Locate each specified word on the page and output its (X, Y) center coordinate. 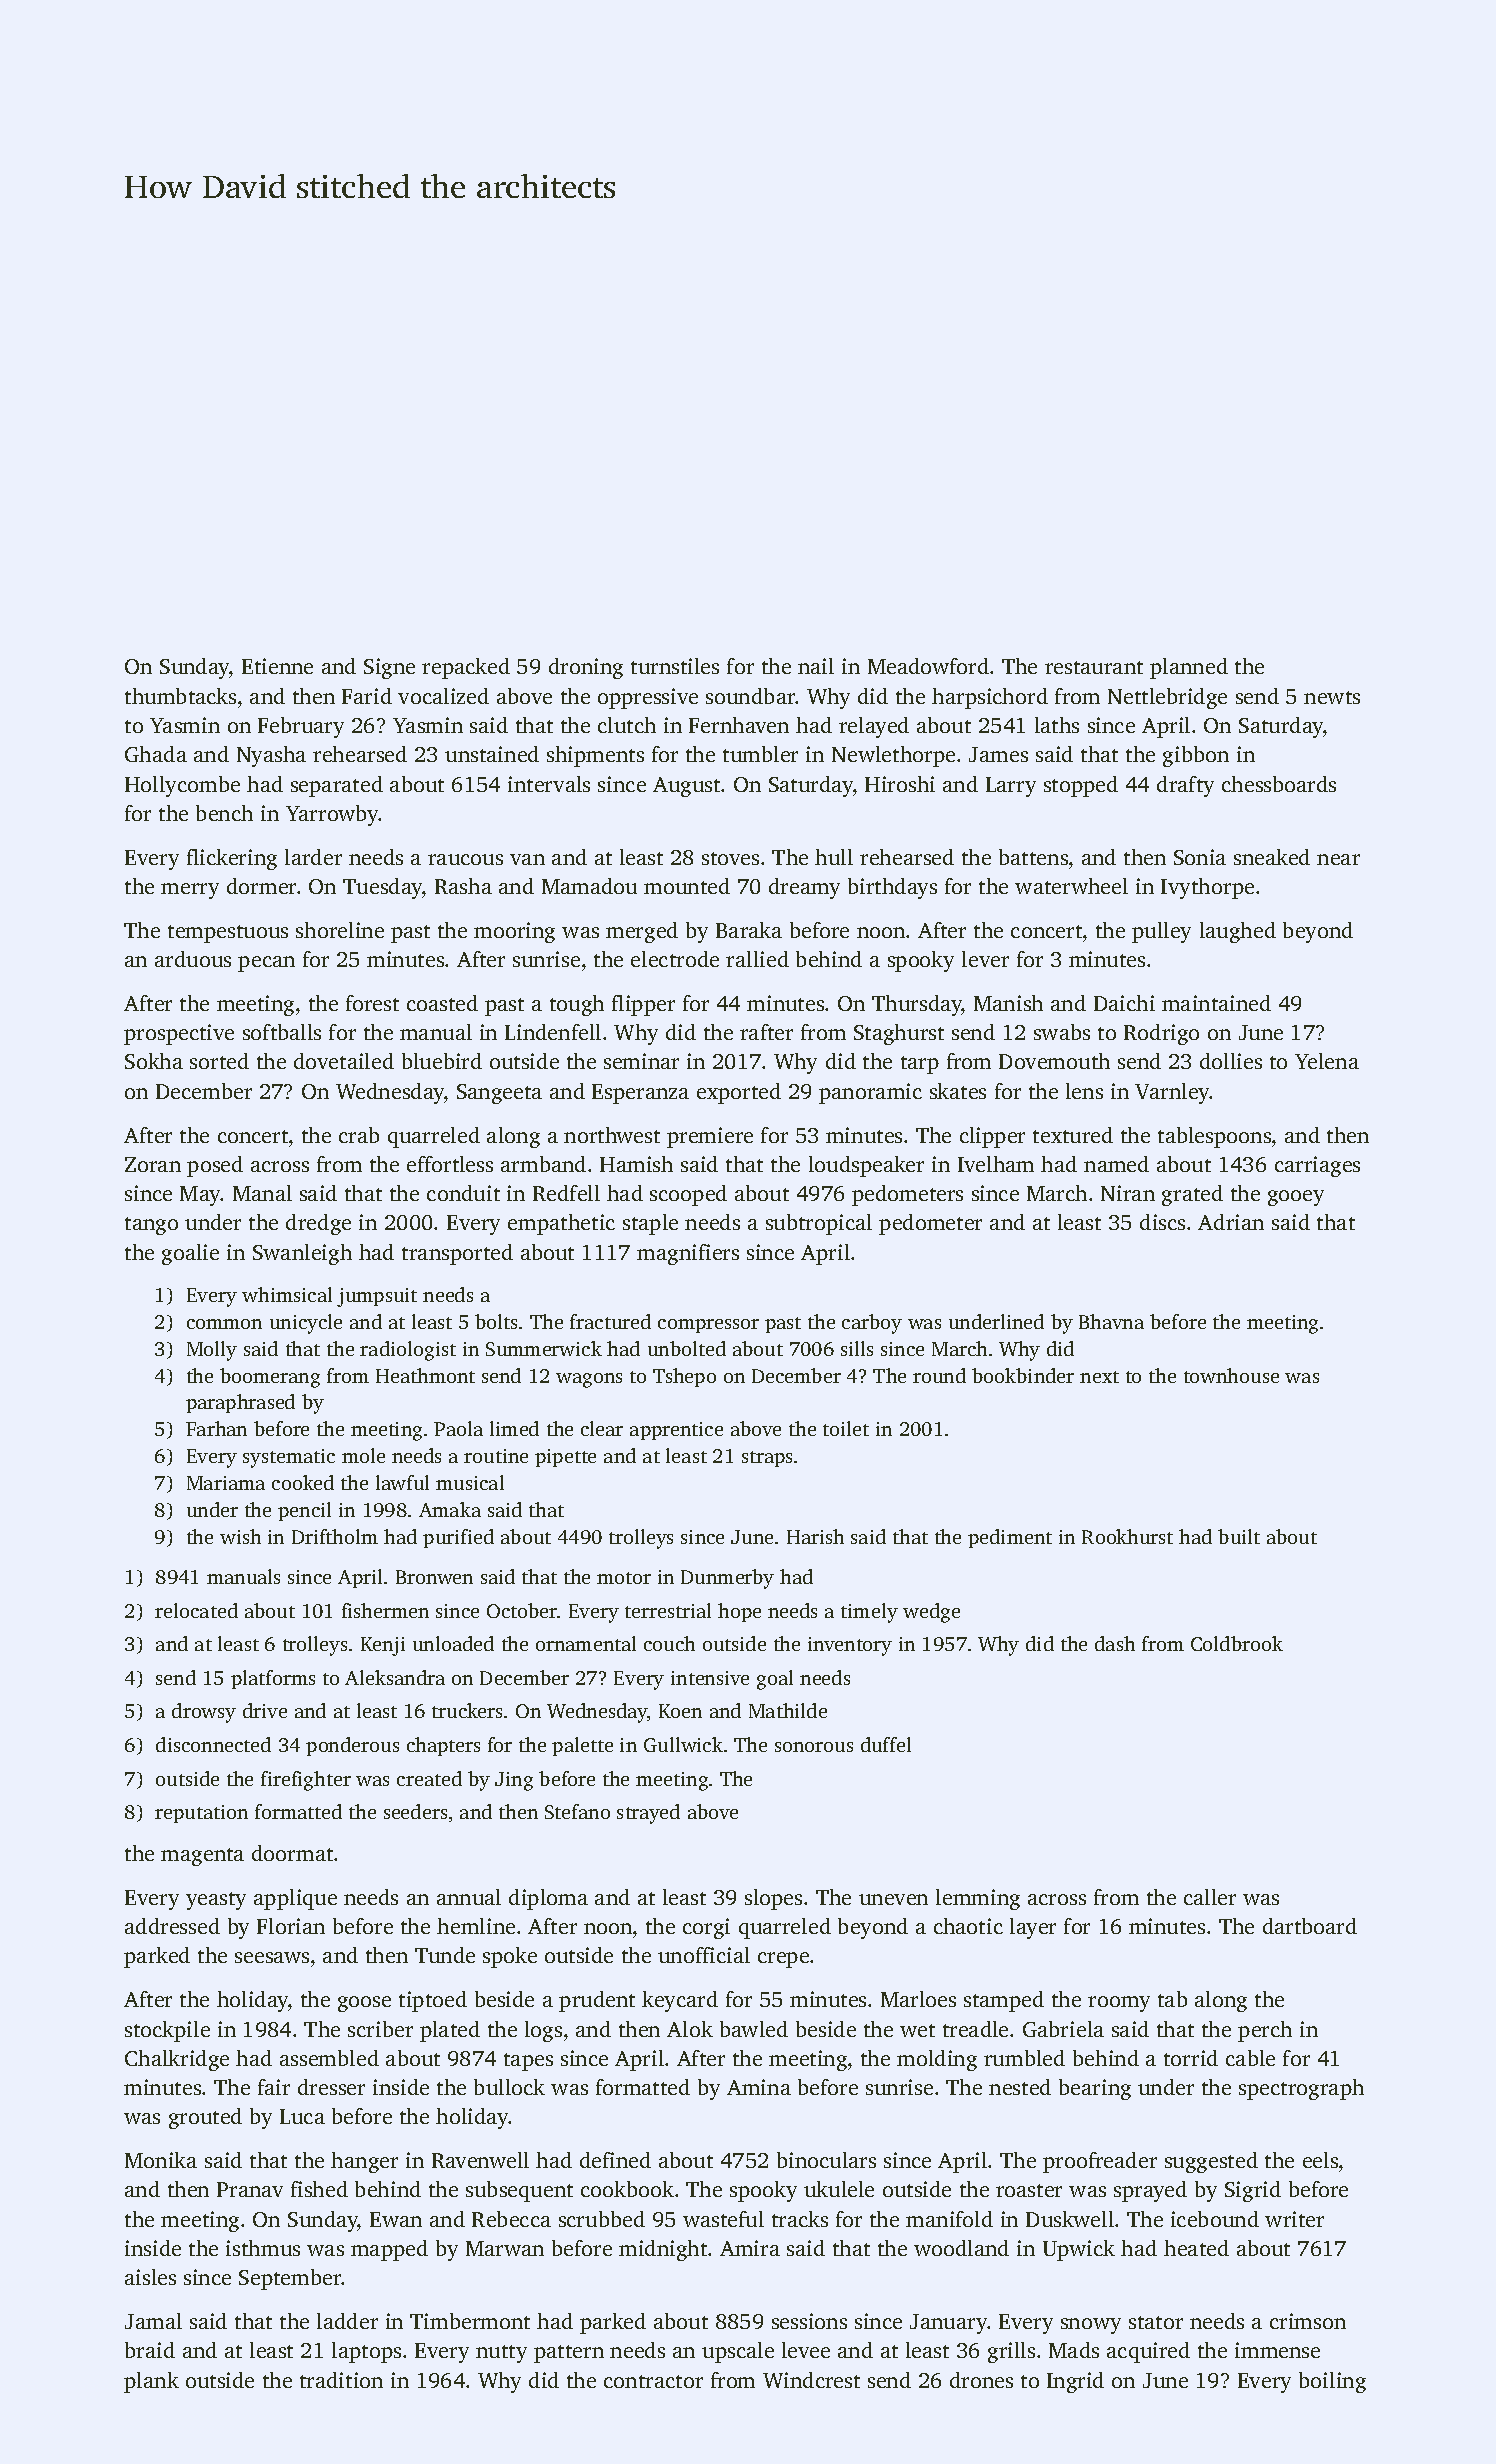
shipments (595, 756)
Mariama (226, 1483)
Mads (1074, 2350)
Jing (514, 1781)
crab (359, 1135)
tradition (341, 2380)
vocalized (443, 696)
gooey (1296, 1198)
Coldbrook (1237, 1643)
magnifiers (688, 1254)
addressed (172, 1926)
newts (1332, 697)
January (949, 2324)
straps (767, 1459)
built (1239, 1536)
